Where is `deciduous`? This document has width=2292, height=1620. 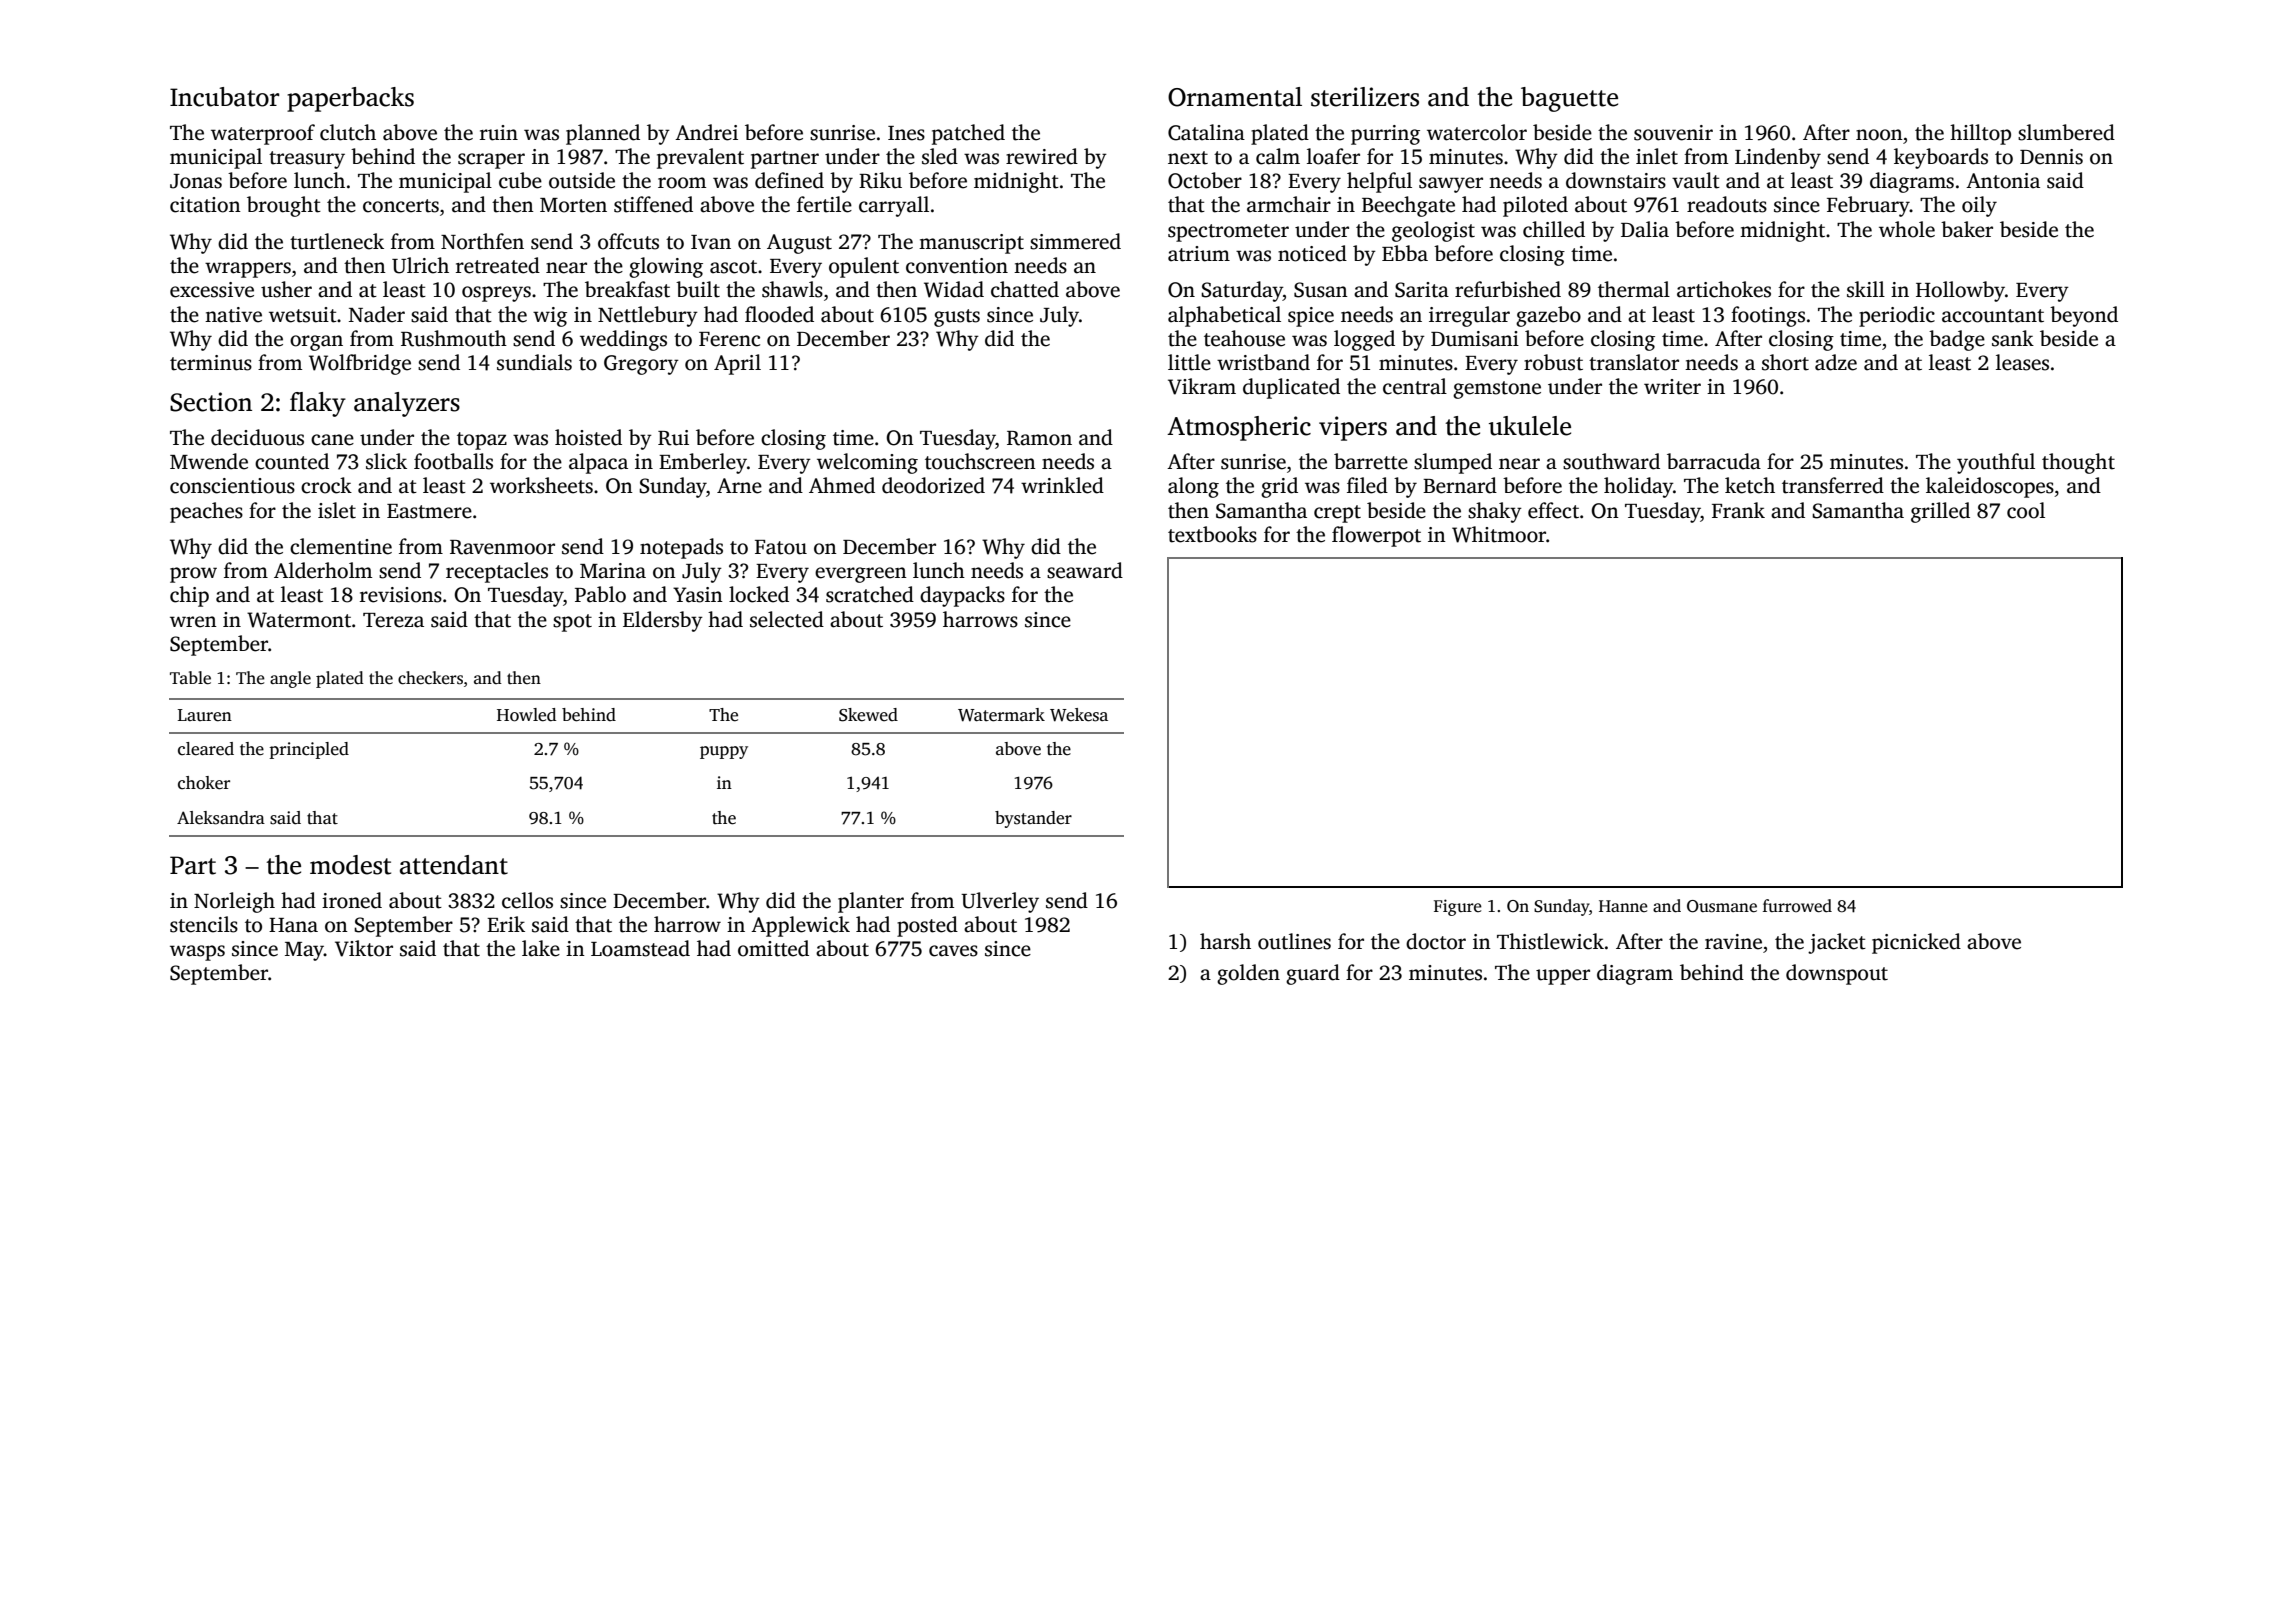 deciduous is located at coordinates (257, 437).
